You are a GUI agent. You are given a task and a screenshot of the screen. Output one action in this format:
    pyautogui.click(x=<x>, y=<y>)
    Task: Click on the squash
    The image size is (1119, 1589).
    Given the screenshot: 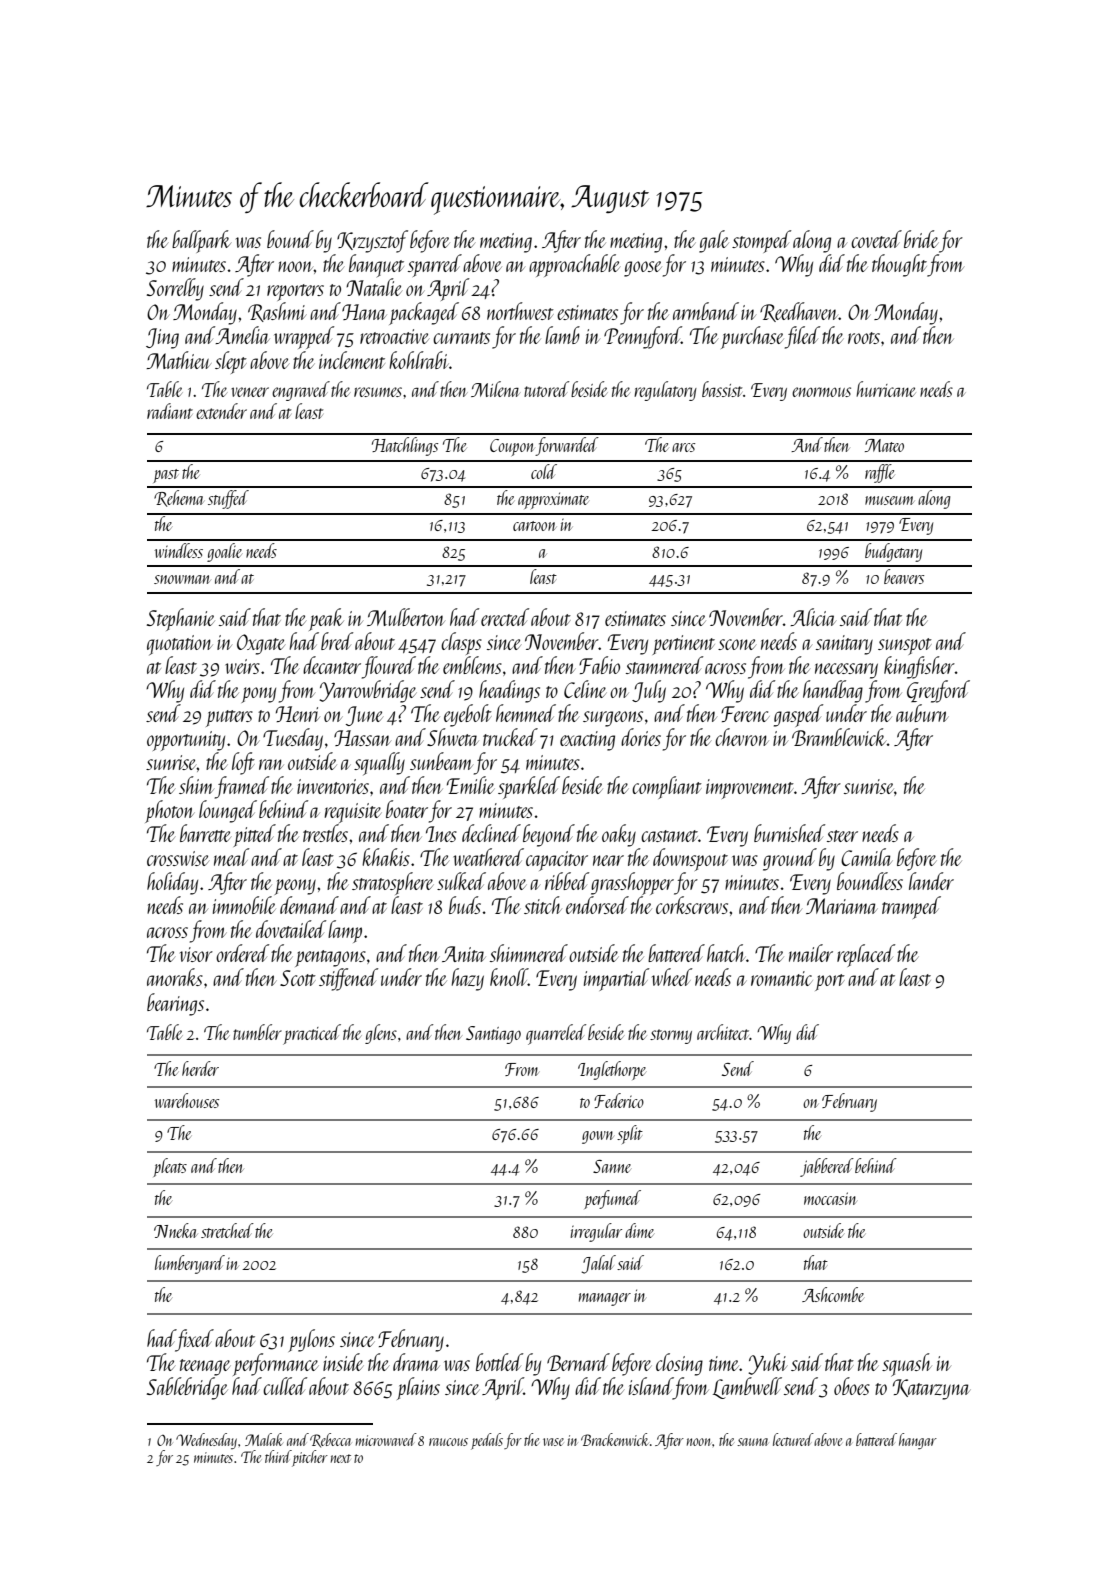 What is the action you would take?
    pyautogui.click(x=907, y=1365)
